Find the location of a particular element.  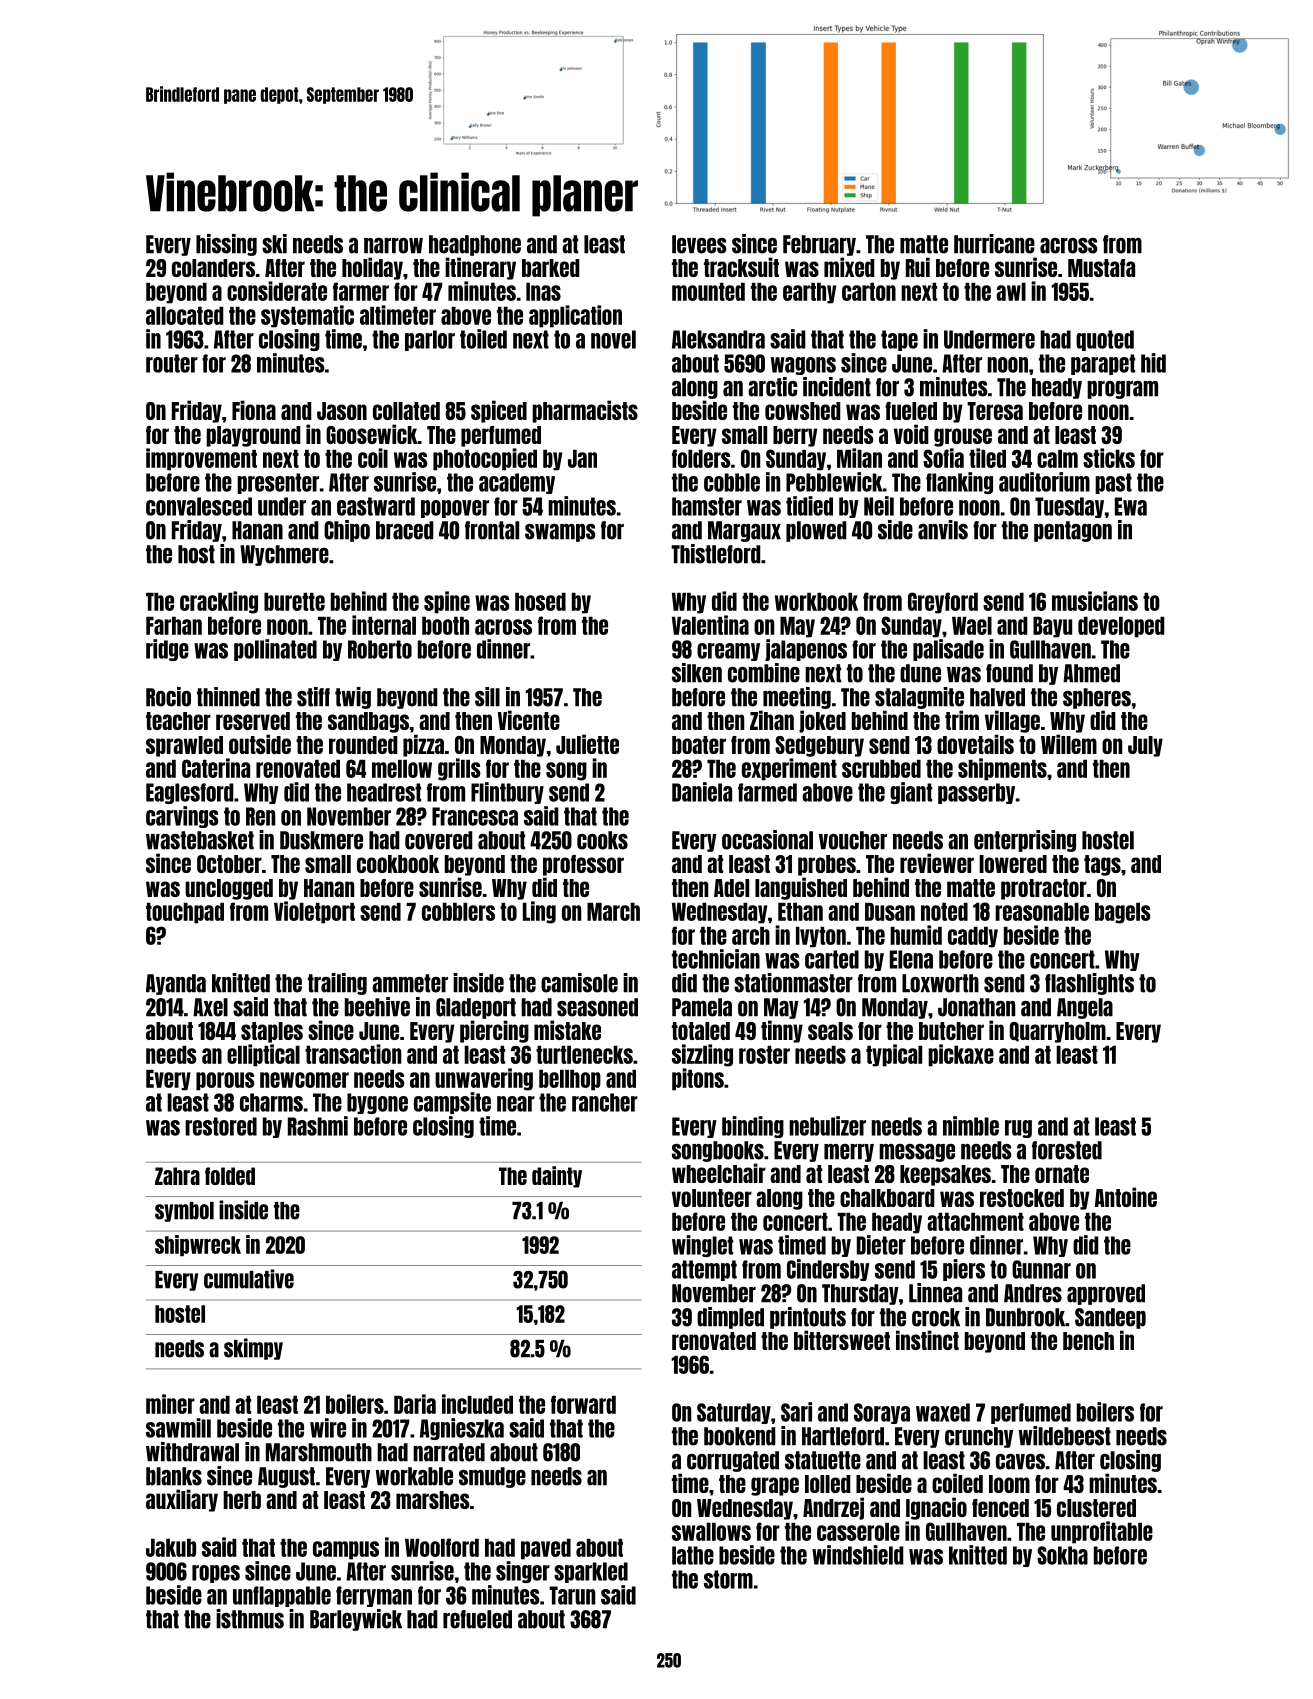

Inas is located at coordinates (543, 292).
